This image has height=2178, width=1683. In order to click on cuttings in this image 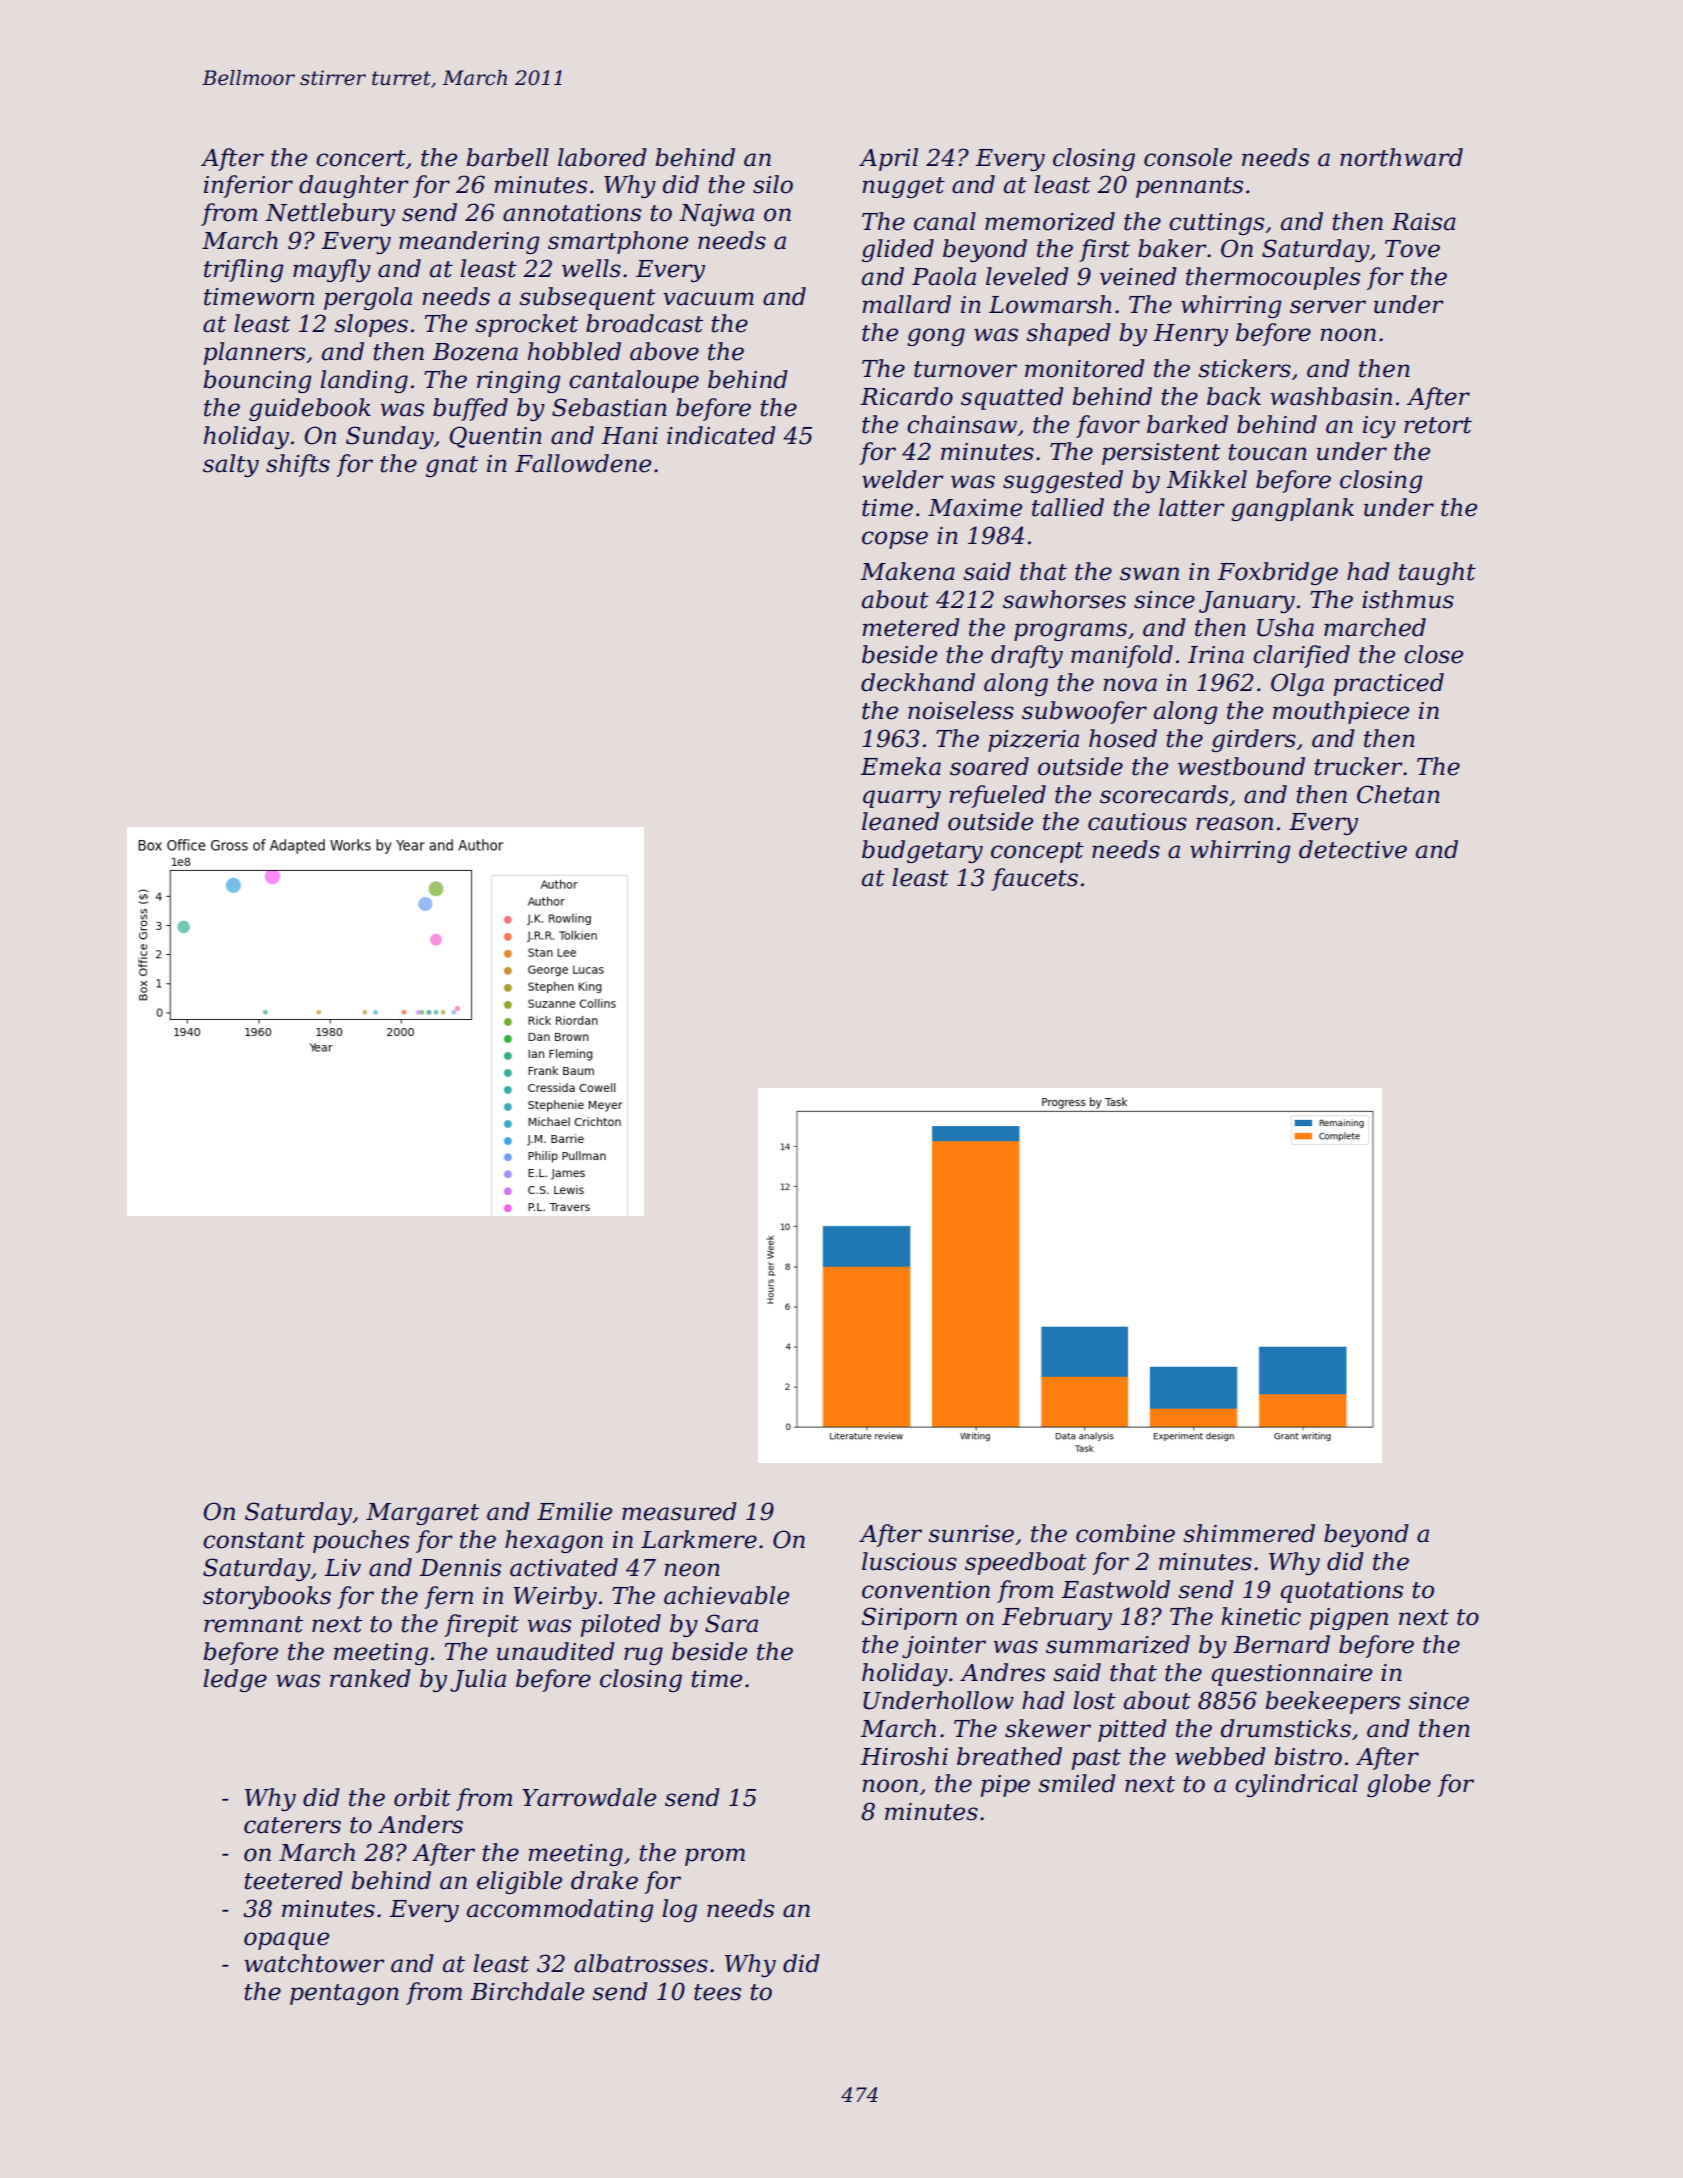, I will do `click(1216, 224)`.
